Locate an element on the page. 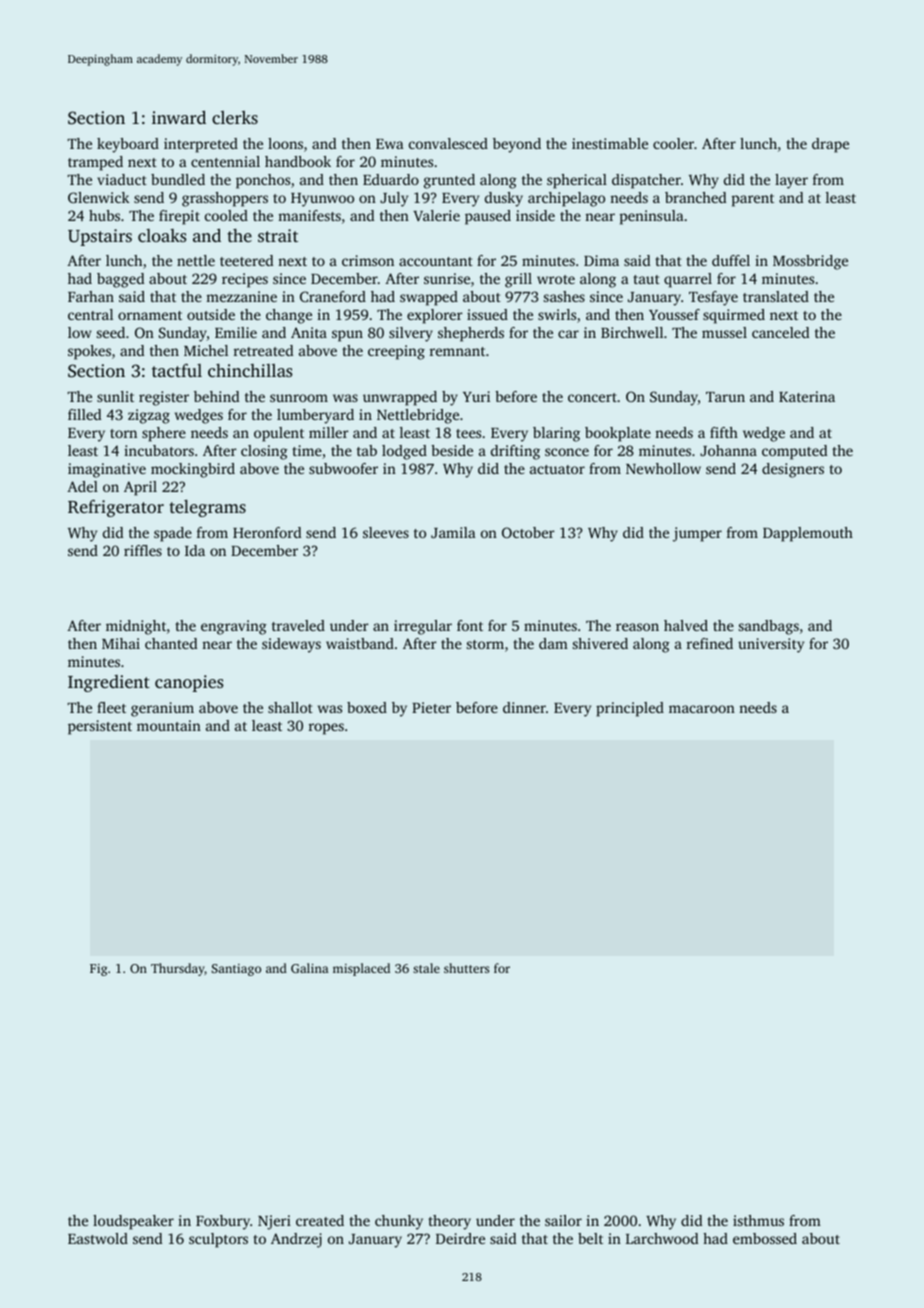  beyond is located at coordinates (517, 145).
